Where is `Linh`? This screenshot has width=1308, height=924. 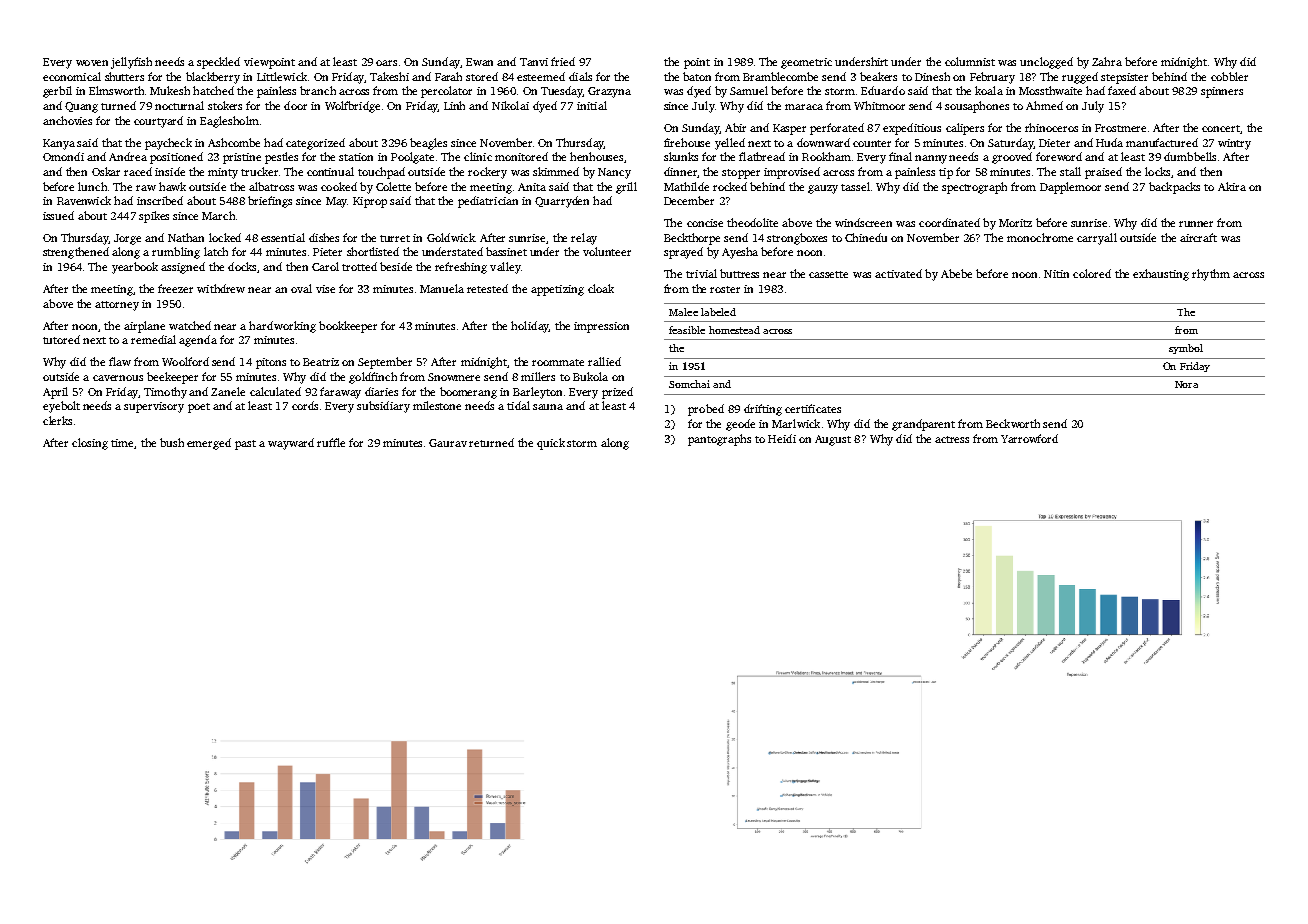 Linh is located at coordinates (454, 105).
